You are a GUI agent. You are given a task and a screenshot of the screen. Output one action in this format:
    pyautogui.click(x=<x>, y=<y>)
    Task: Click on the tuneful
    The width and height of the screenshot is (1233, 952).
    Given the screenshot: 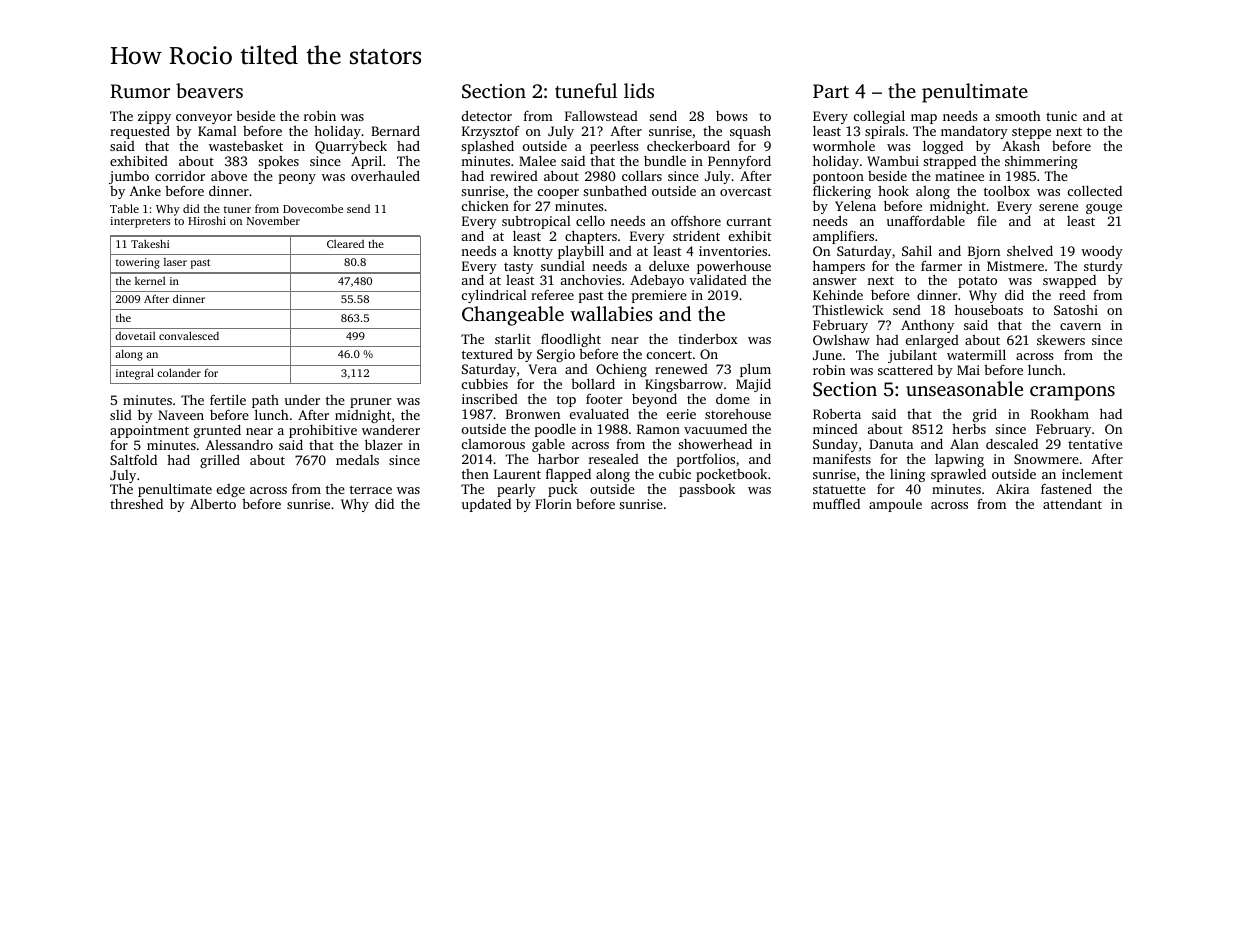 What is the action you would take?
    pyautogui.click(x=586, y=90)
